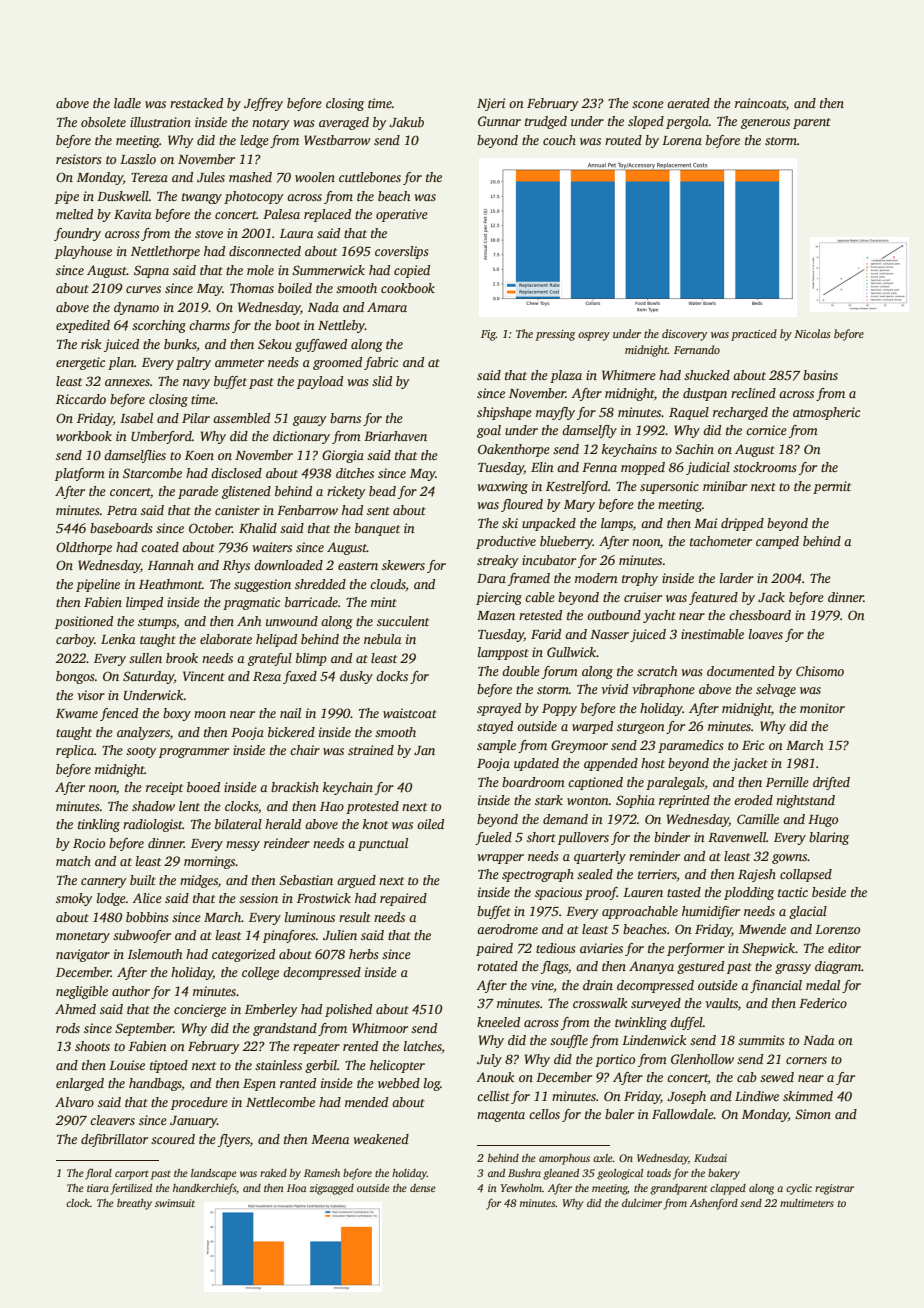 The width and height of the screenshot is (924, 1308). What do you see at coordinates (250, 177) in the screenshot?
I see `mashed` at bounding box center [250, 177].
